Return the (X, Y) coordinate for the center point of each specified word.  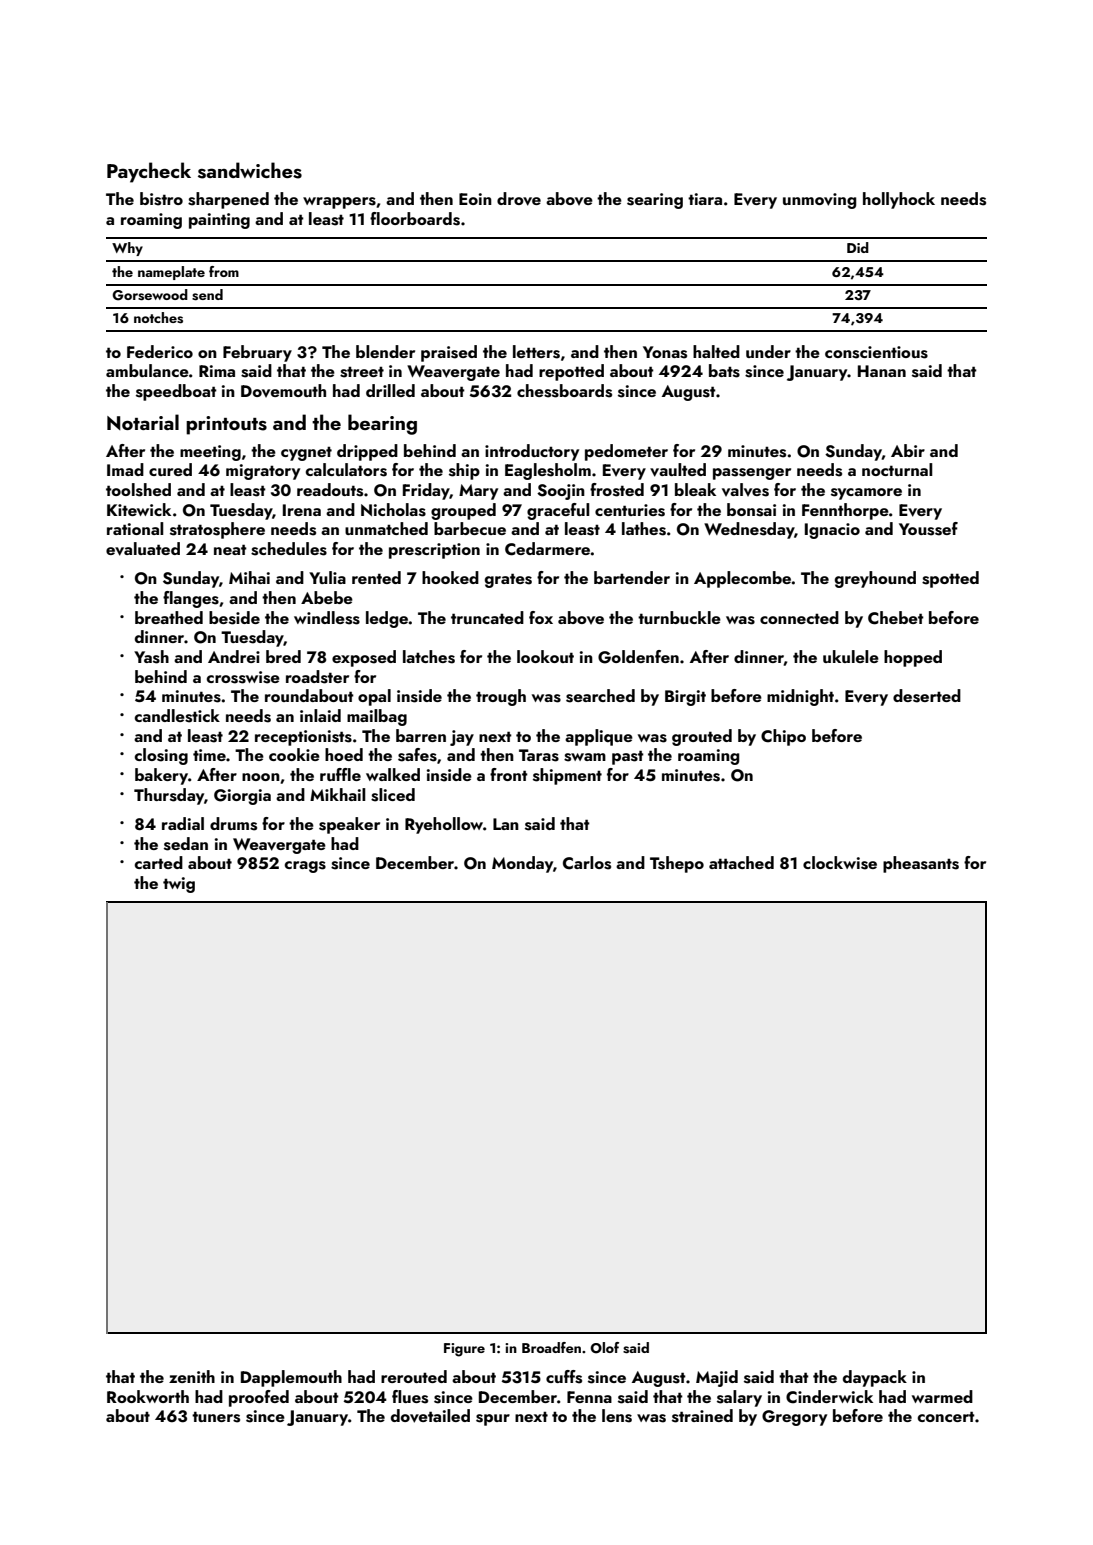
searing (655, 201)
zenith (192, 1376)
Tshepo (677, 864)
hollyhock (899, 200)
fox (541, 617)
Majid (717, 1378)
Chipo (783, 737)
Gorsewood (150, 295)
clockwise (840, 863)
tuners (216, 1417)
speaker (349, 825)
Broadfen (551, 1347)
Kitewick (139, 509)
